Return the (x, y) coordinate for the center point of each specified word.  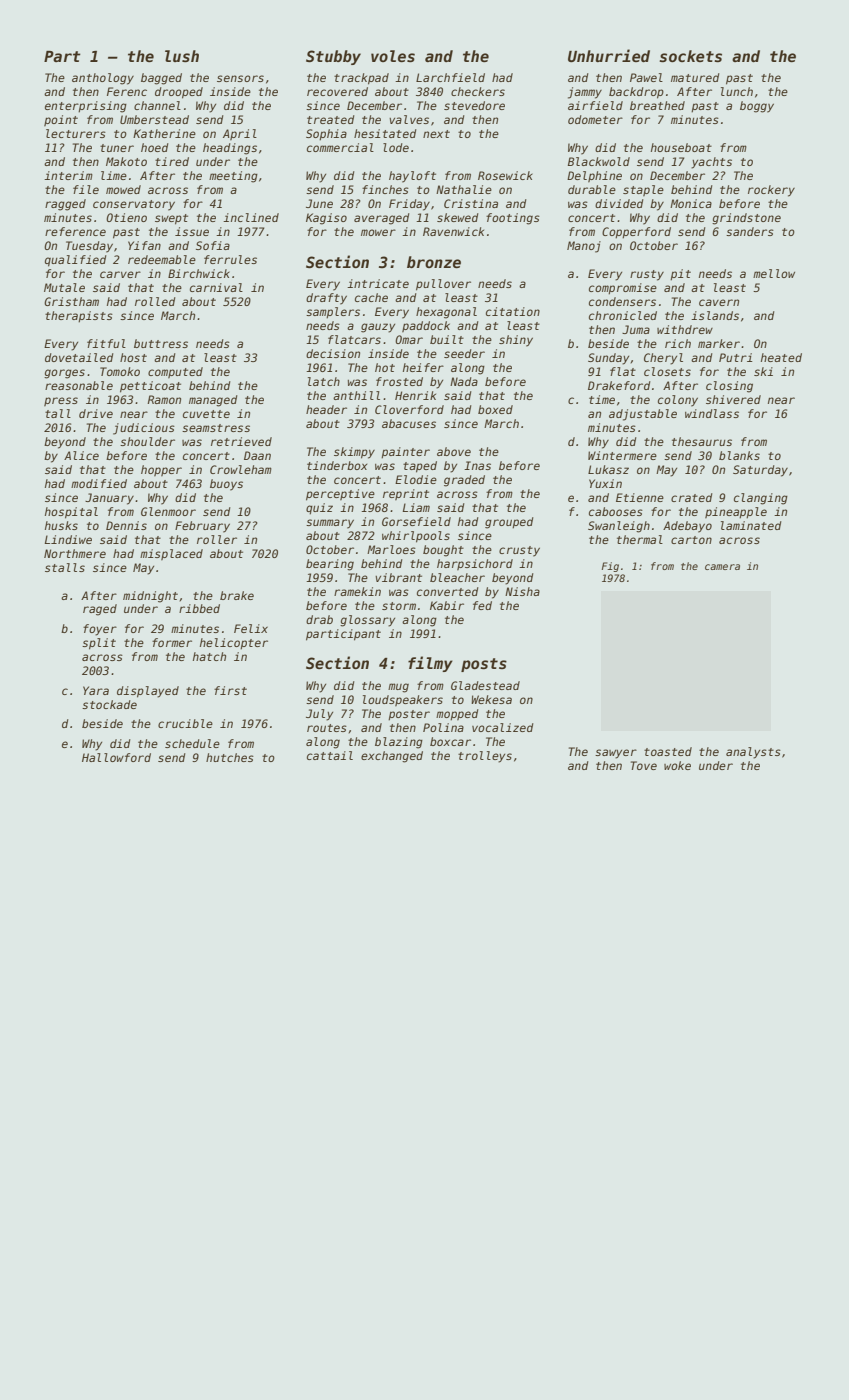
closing (729, 387)
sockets (690, 56)
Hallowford (116, 757)
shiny (516, 341)
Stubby (333, 57)
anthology (103, 79)
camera (722, 567)
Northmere (75, 553)
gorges (64, 374)
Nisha (522, 591)
